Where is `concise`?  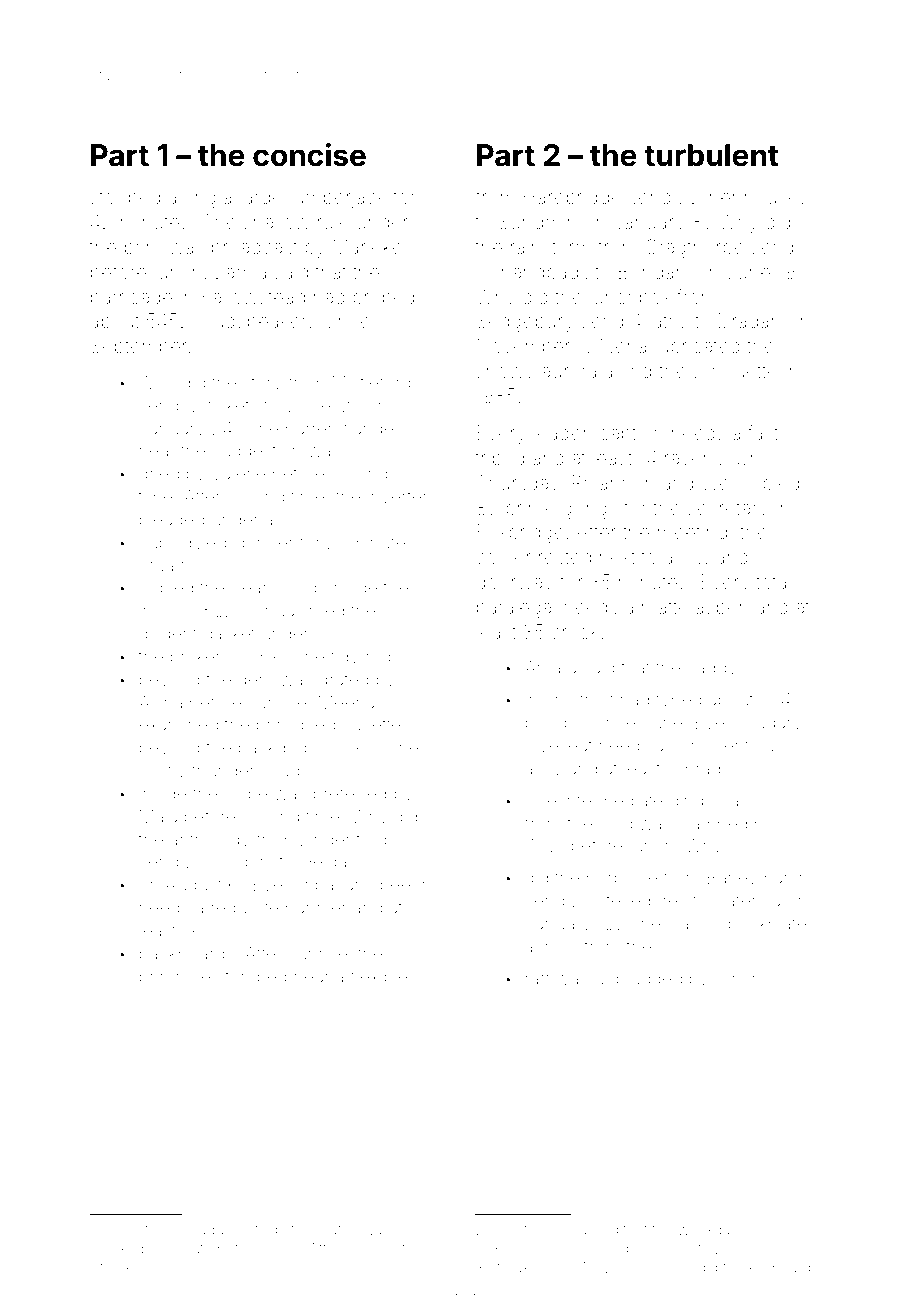 concise is located at coordinates (309, 155).
